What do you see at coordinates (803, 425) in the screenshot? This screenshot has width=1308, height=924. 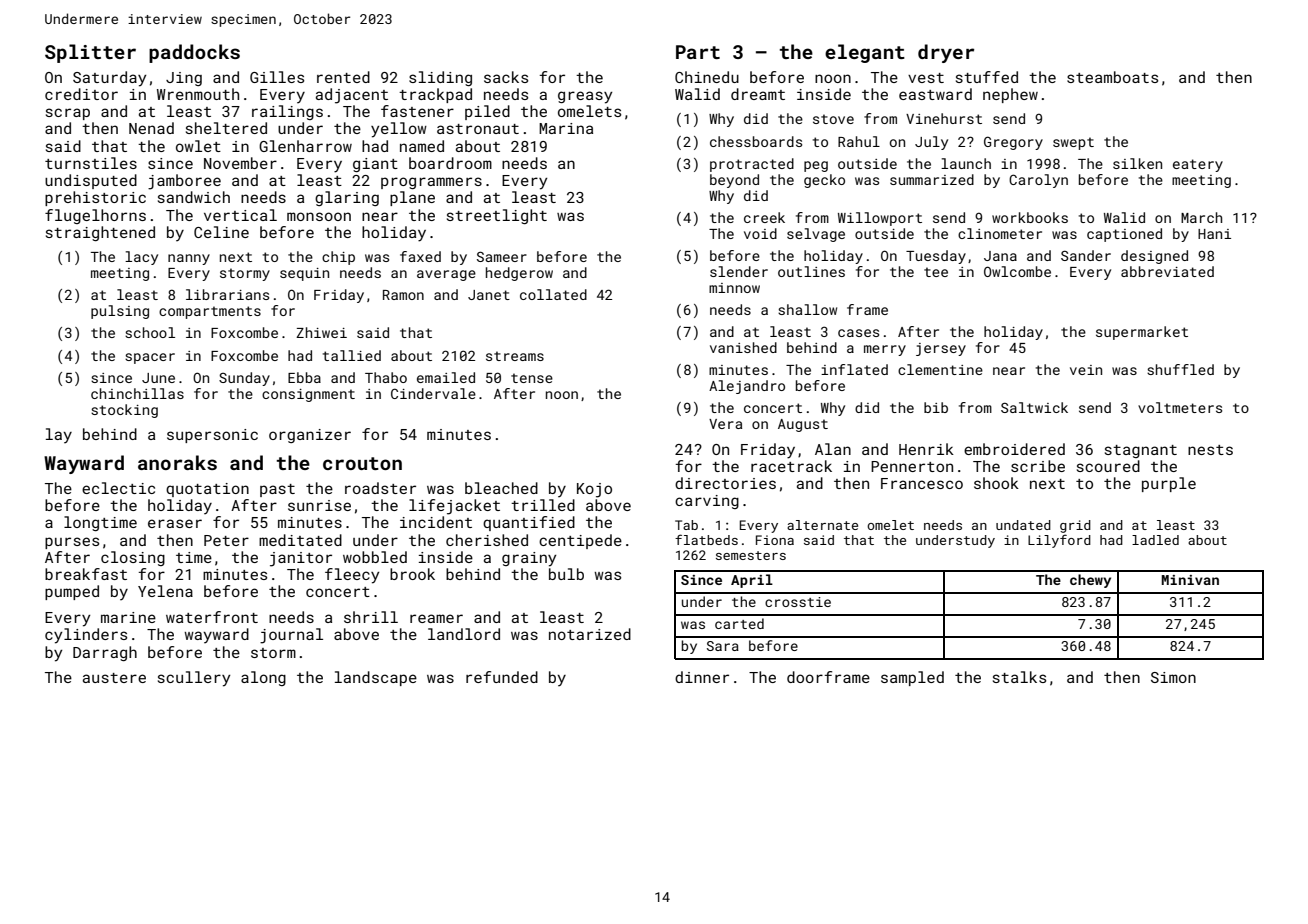 I see `August` at bounding box center [803, 425].
